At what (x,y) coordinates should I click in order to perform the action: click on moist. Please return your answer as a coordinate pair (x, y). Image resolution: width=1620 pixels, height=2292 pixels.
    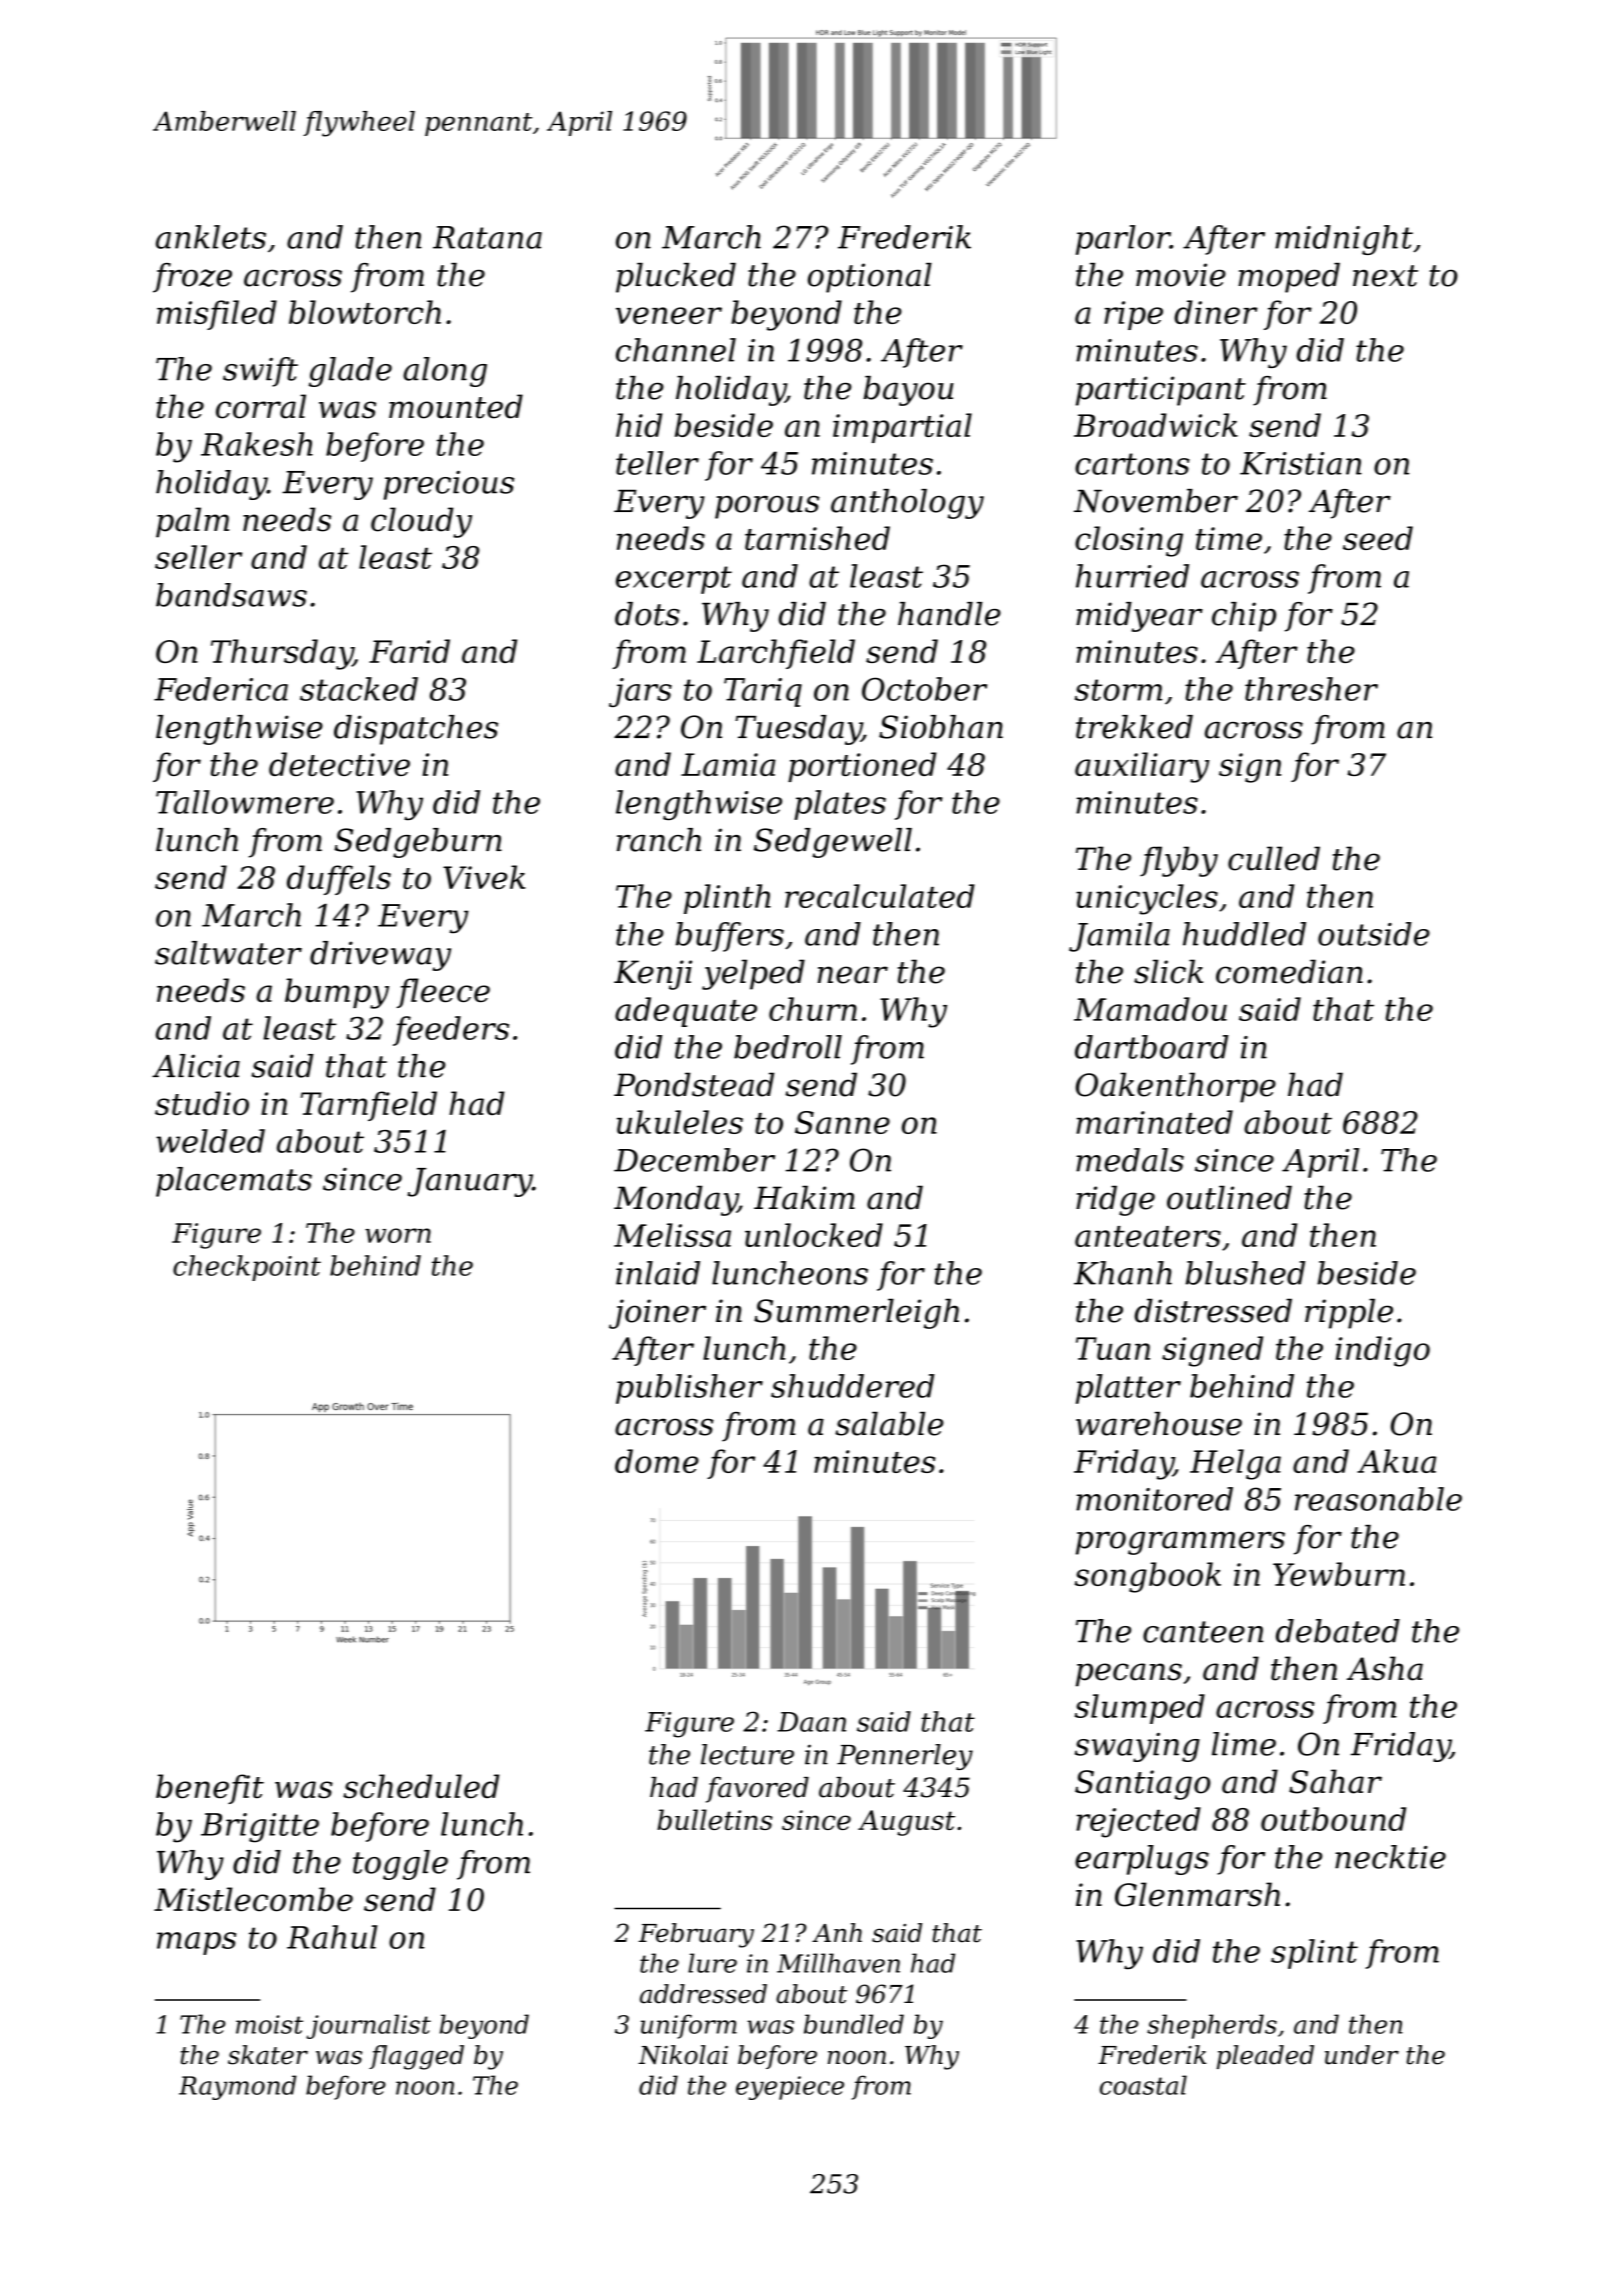
    Looking at the image, I should click on (269, 2024).
